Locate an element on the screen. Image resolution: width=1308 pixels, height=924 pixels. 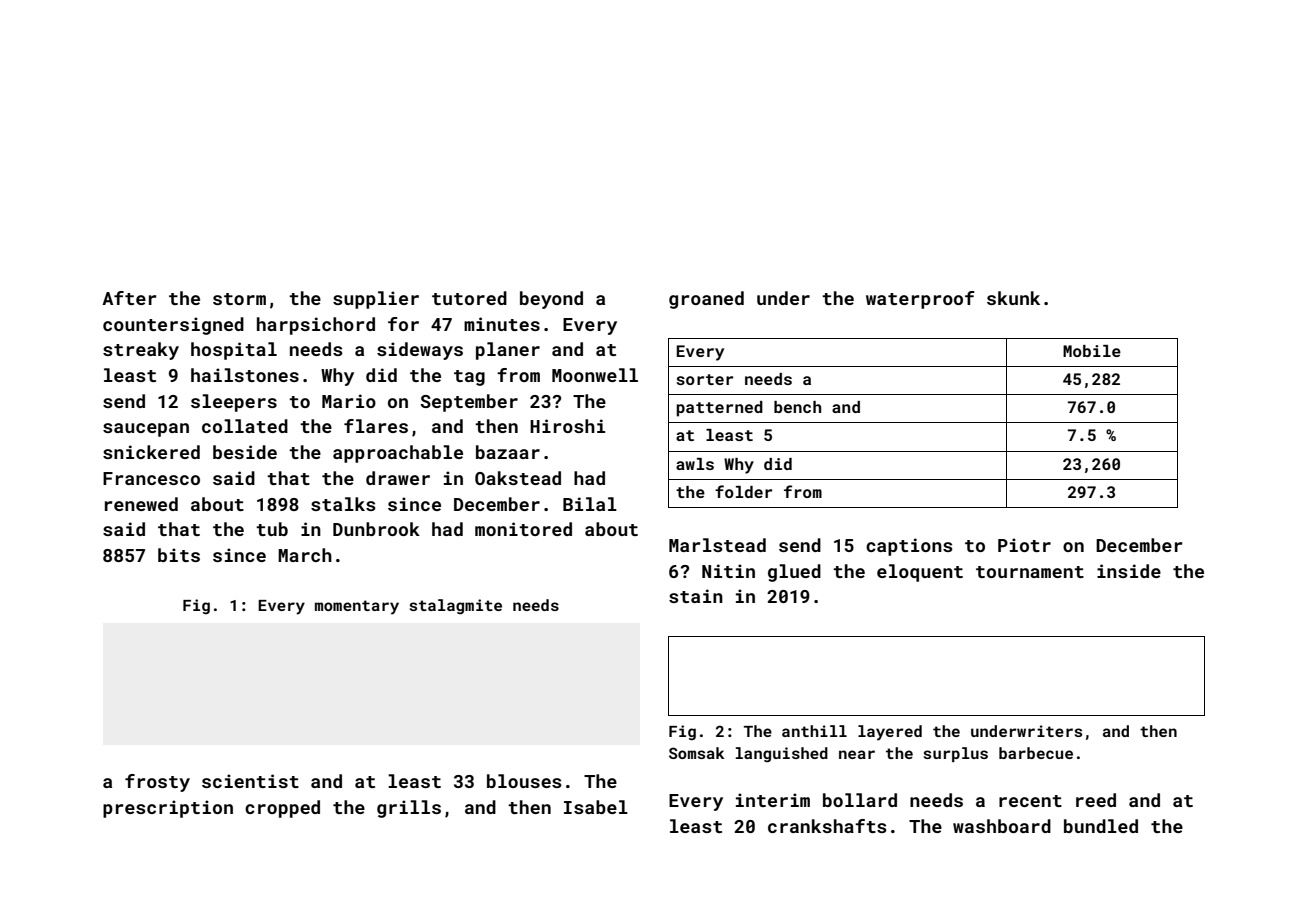
for is located at coordinates (403, 324).
